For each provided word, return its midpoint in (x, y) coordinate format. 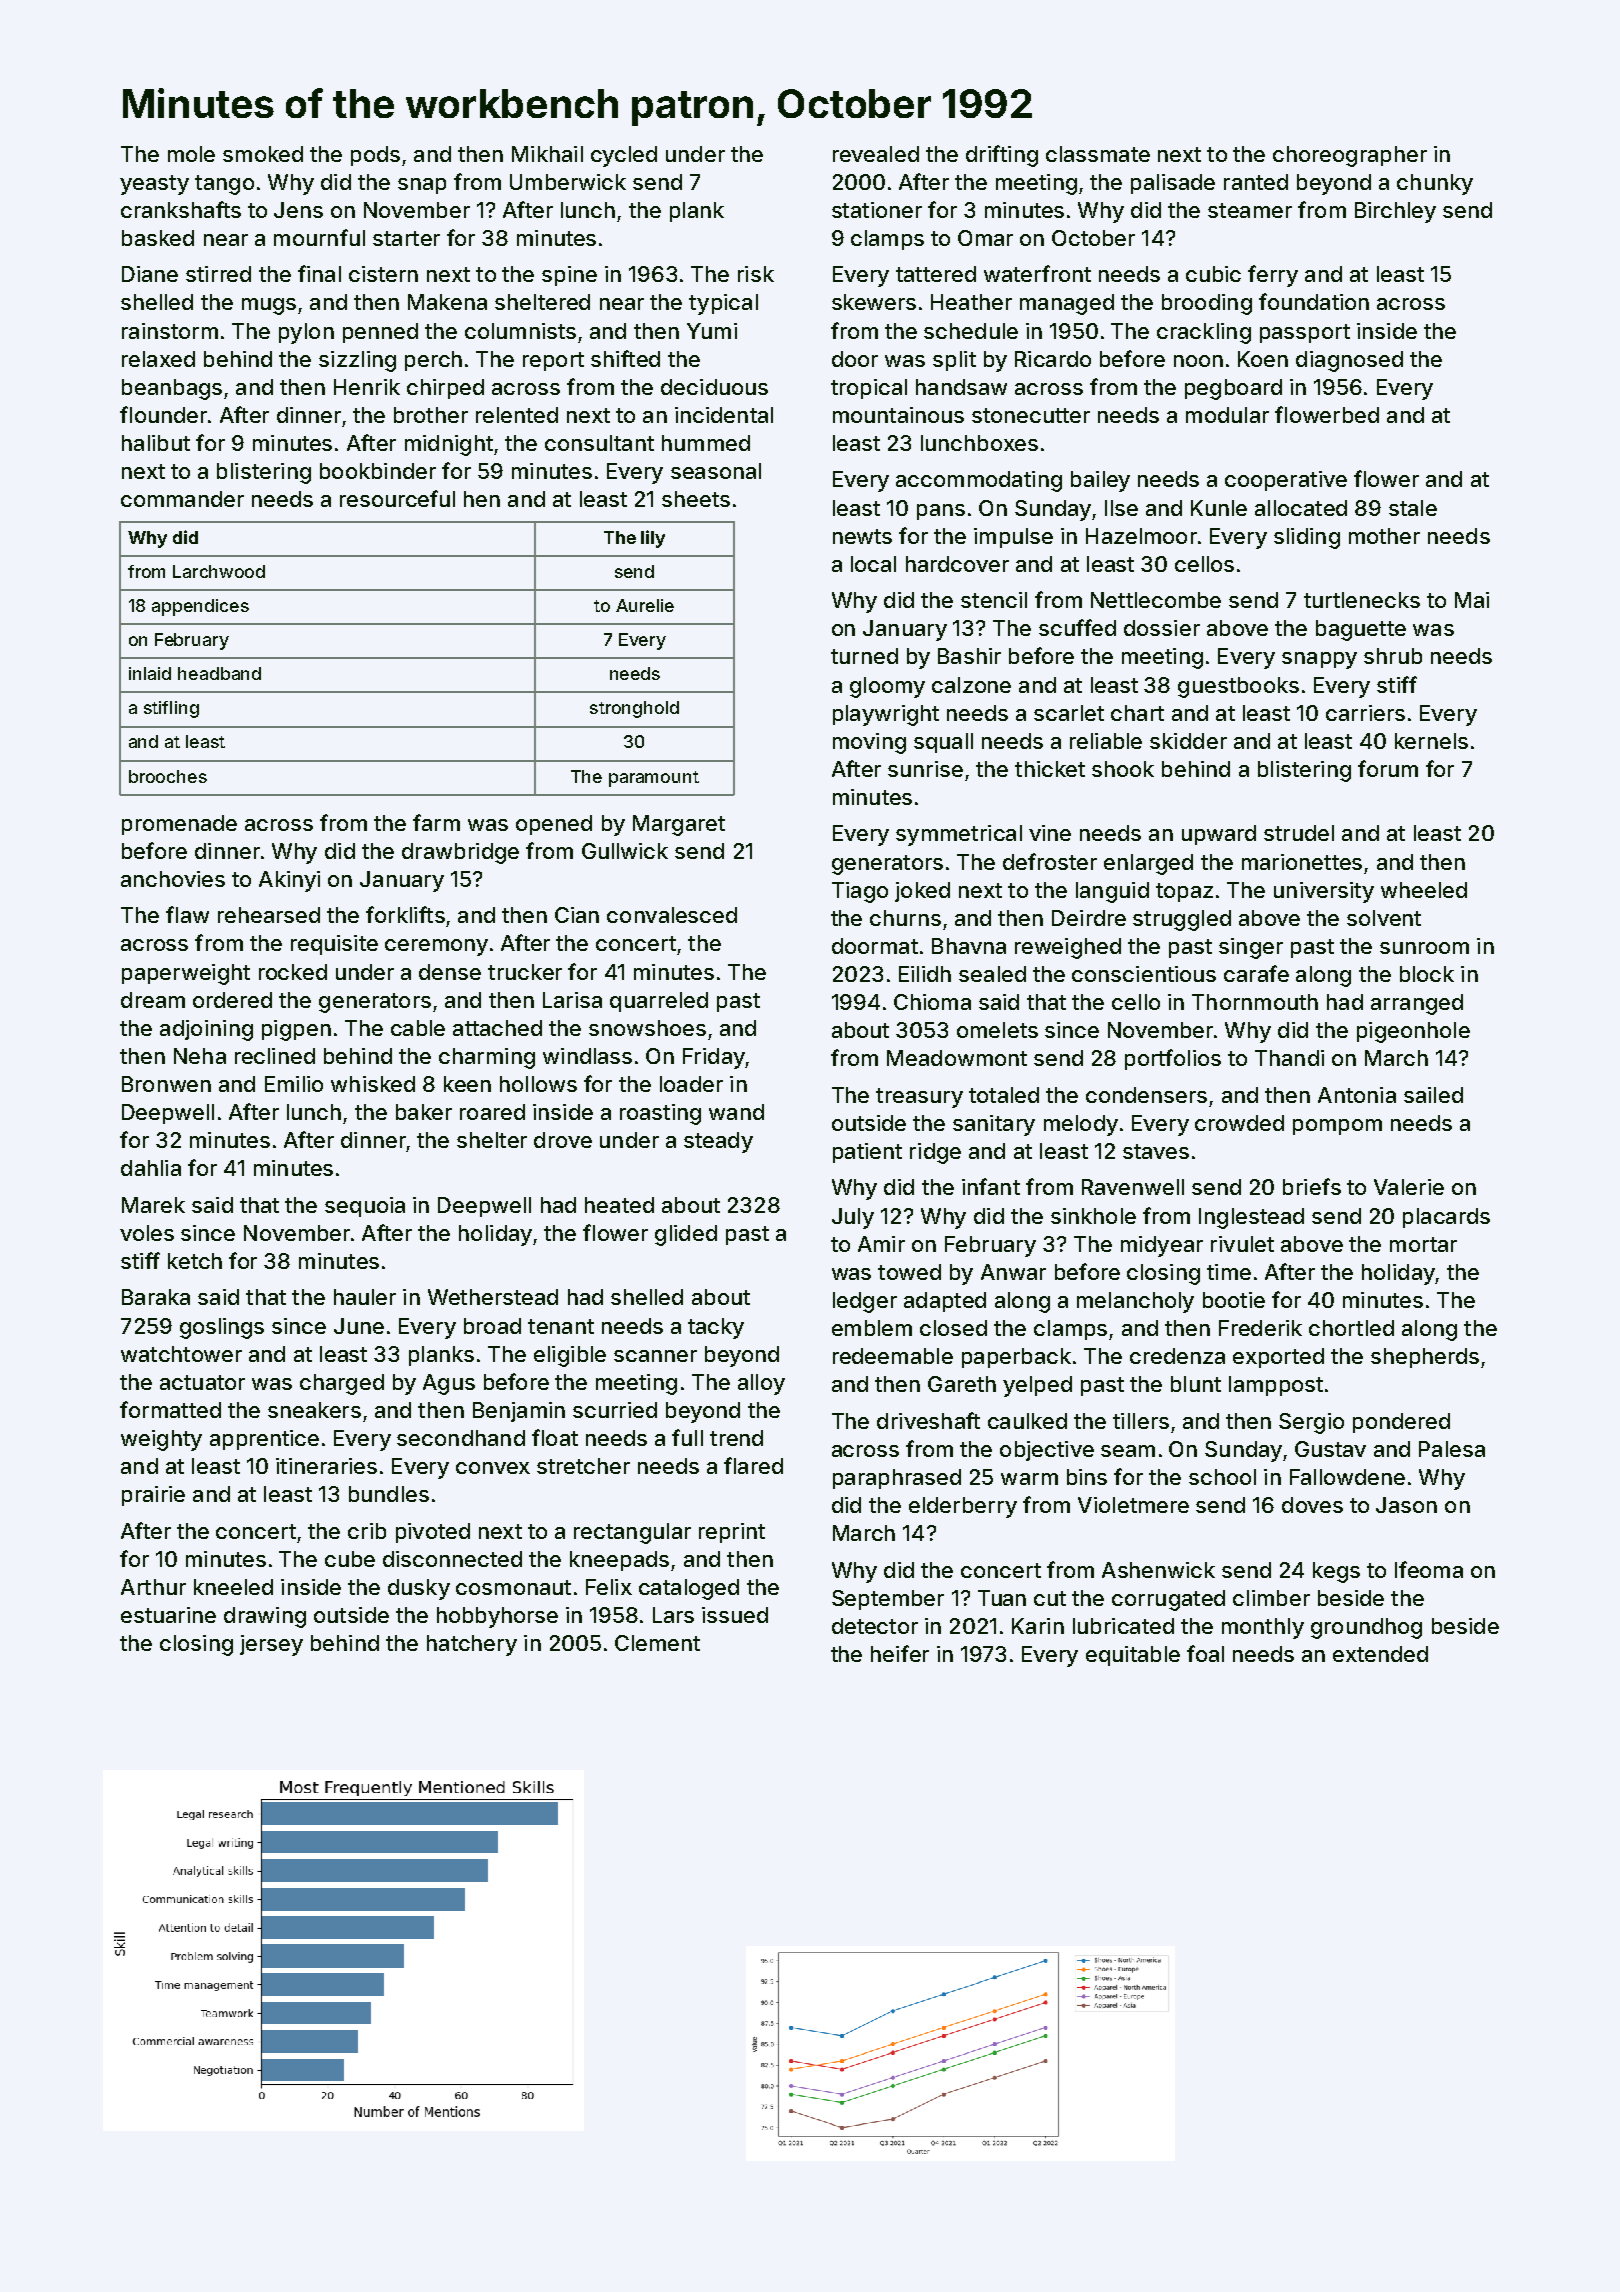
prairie (153, 1496)
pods (375, 156)
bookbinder (378, 471)
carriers (1365, 713)
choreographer (1350, 156)
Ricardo (1053, 359)
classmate (1098, 154)
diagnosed (1349, 361)
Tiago (860, 892)
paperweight (186, 974)
